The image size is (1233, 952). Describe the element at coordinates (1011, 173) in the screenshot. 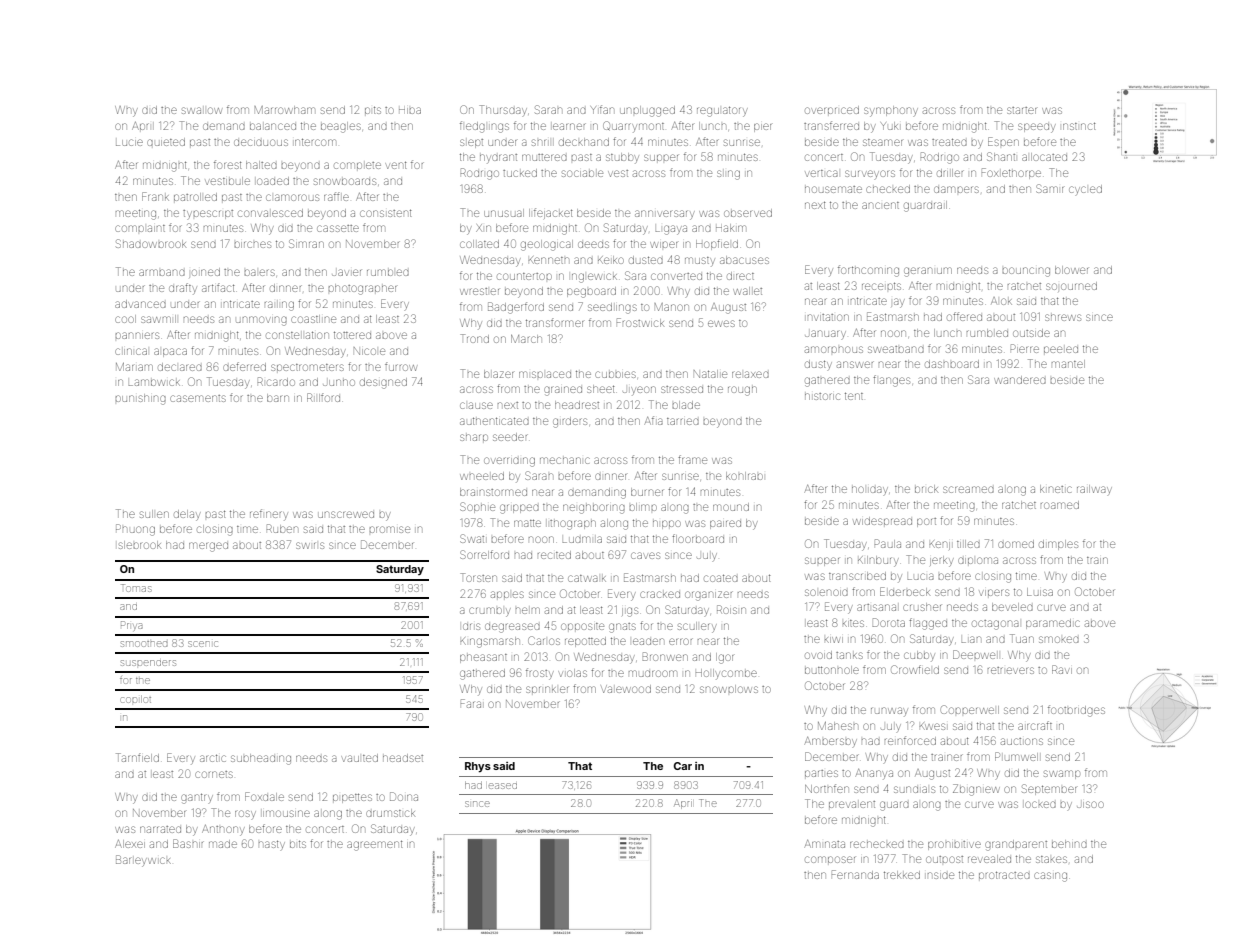

I see `Foxlethorpe` at that location.
